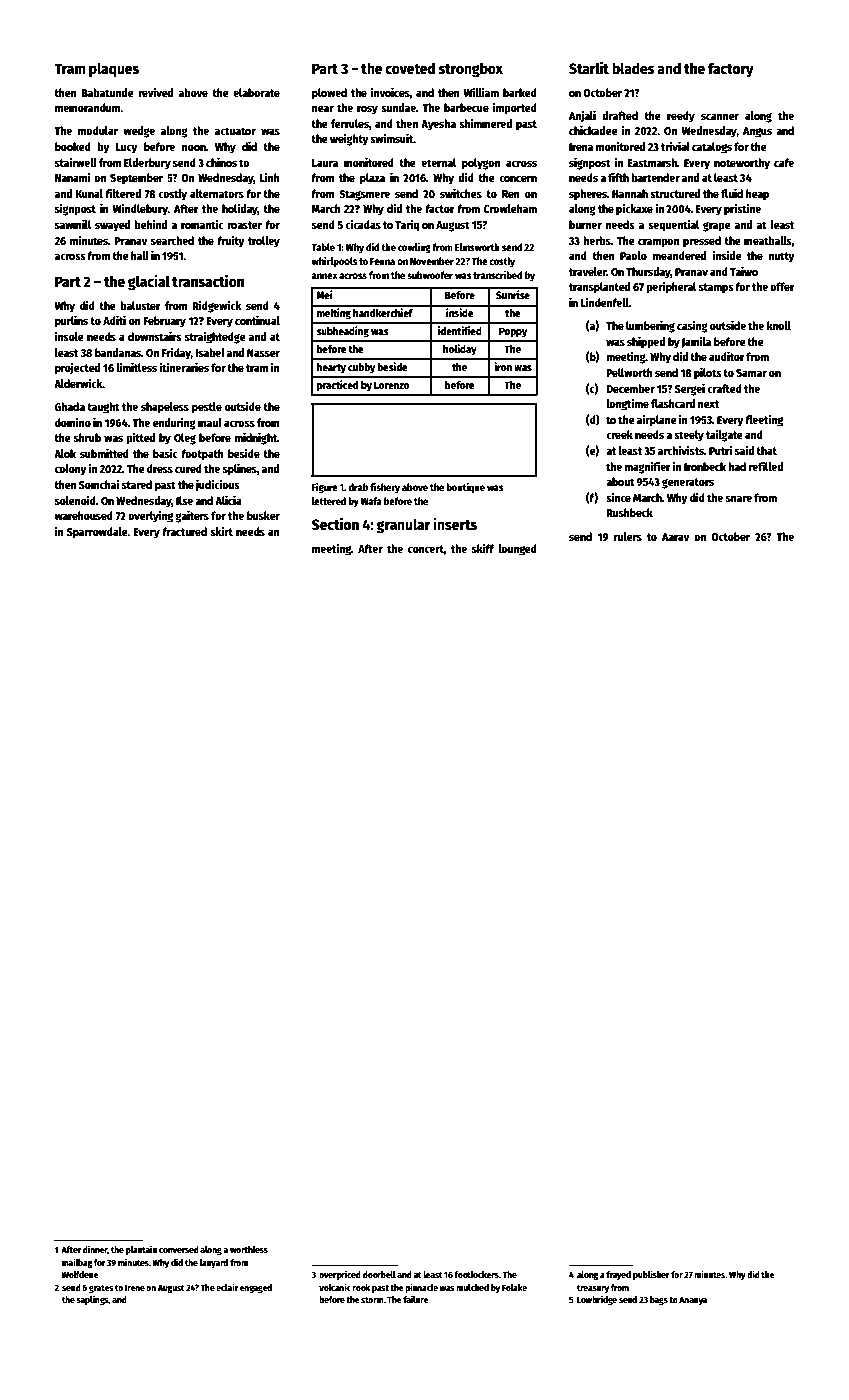 The width and height of the screenshot is (849, 1400). Describe the element at coordinates (768, 240) in the screenshot. I see `meatballs` at that location.
